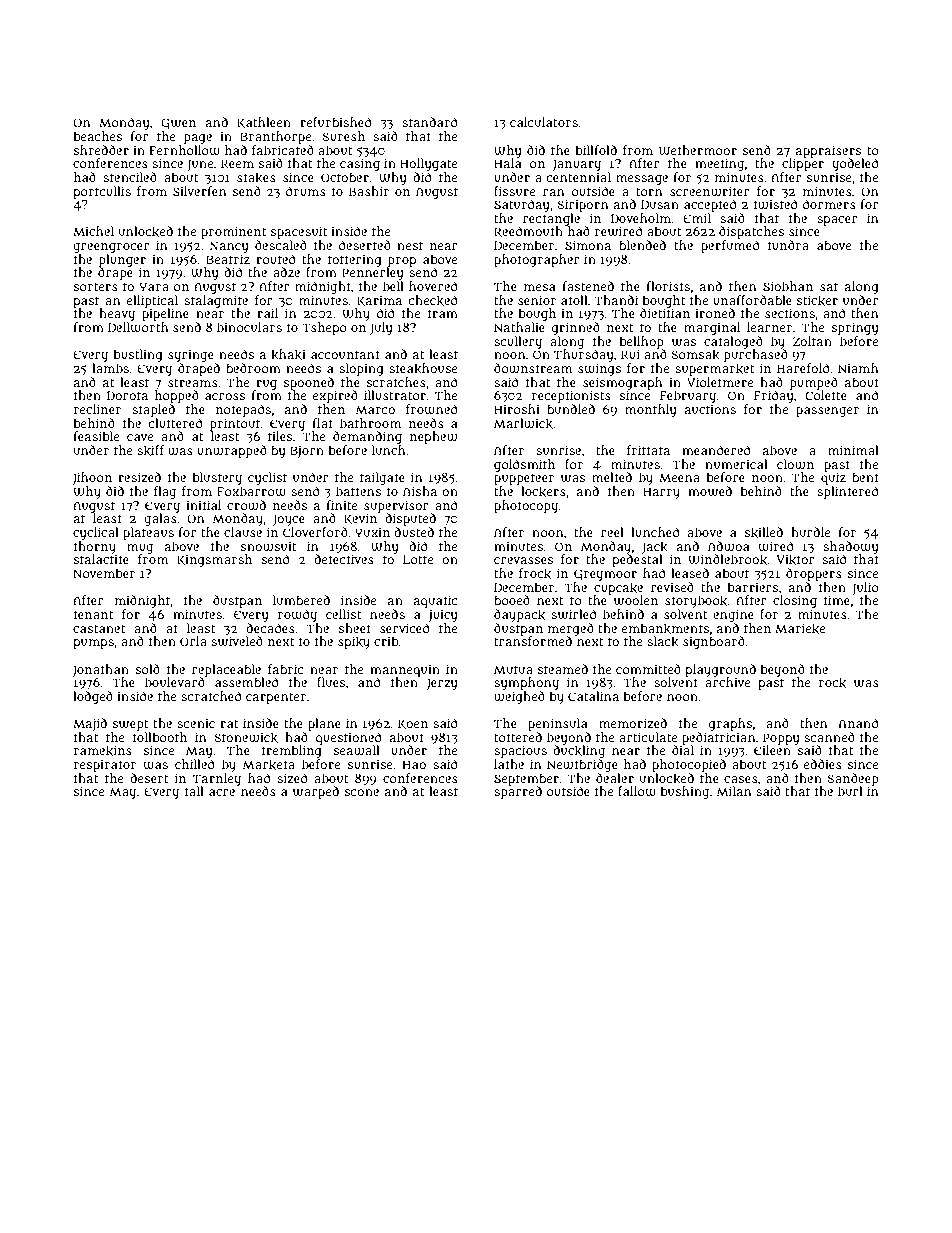 Image resolution: width=952 pixels, height=1233 pixels. What do you see at coordinates (229, 247) in the image?
I see `Nancy` at bounding box center [229, 247].
